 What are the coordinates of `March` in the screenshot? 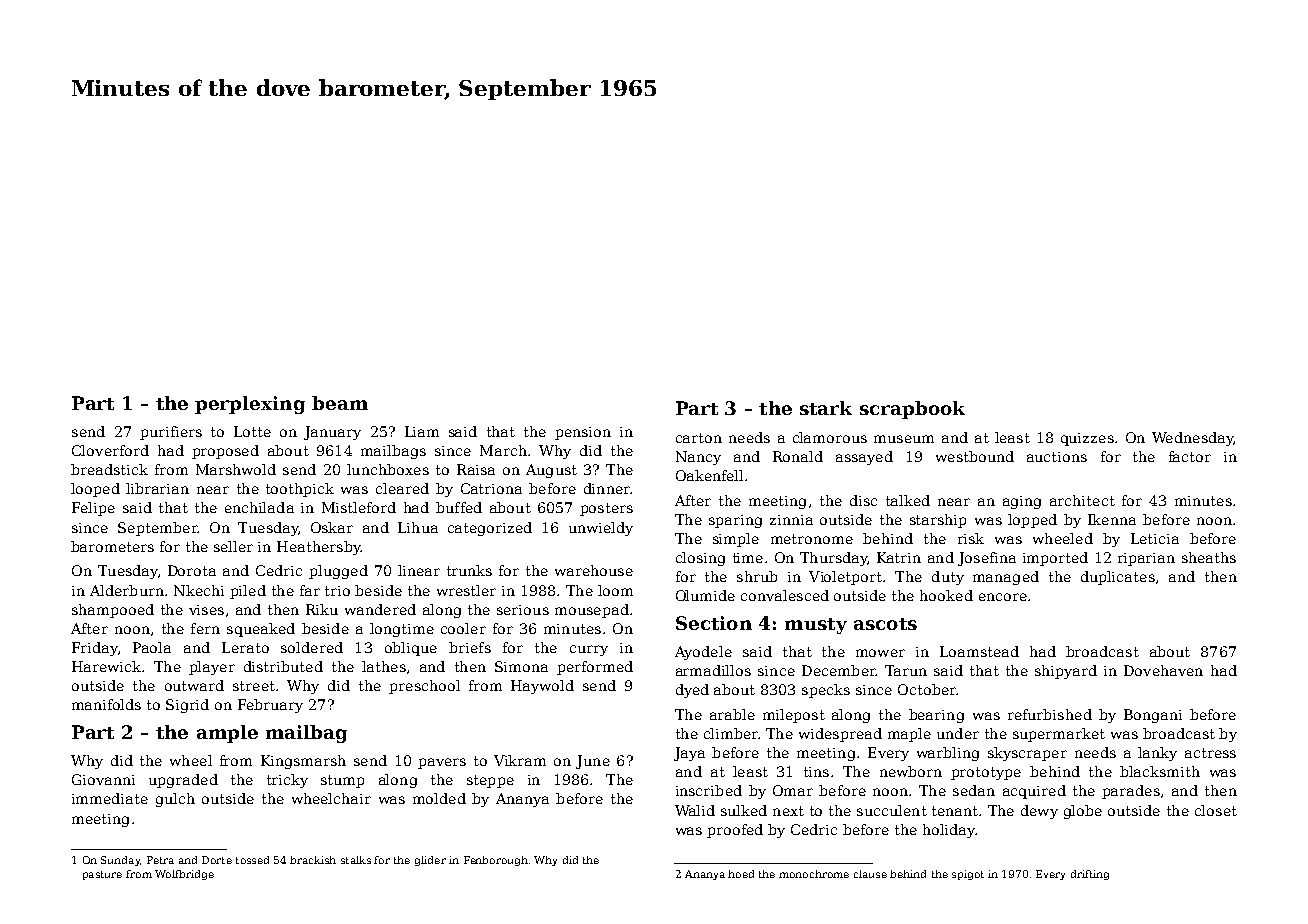 It's located at (503, 450).
